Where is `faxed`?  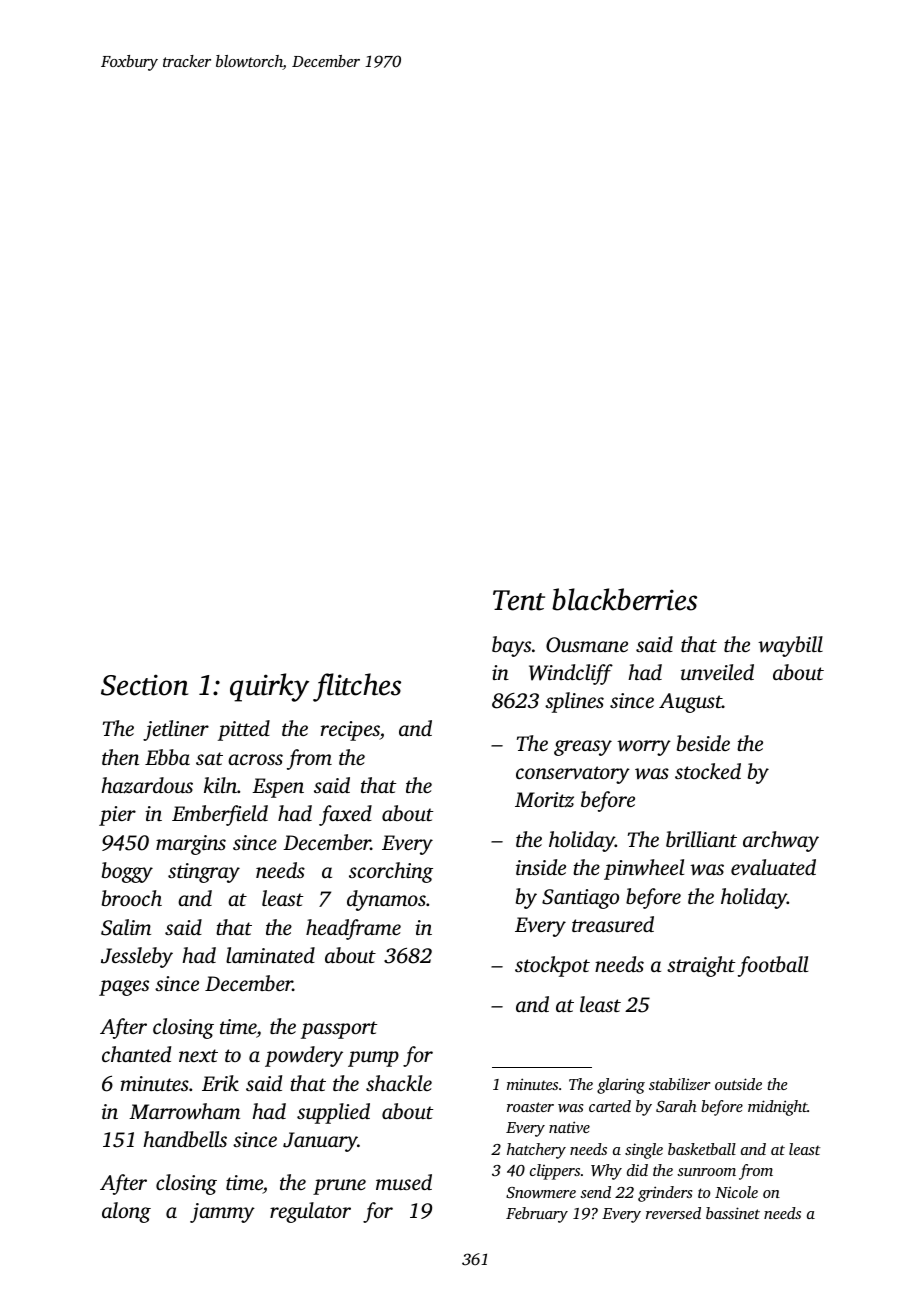 faxed is located at coordinates (345, 815).
